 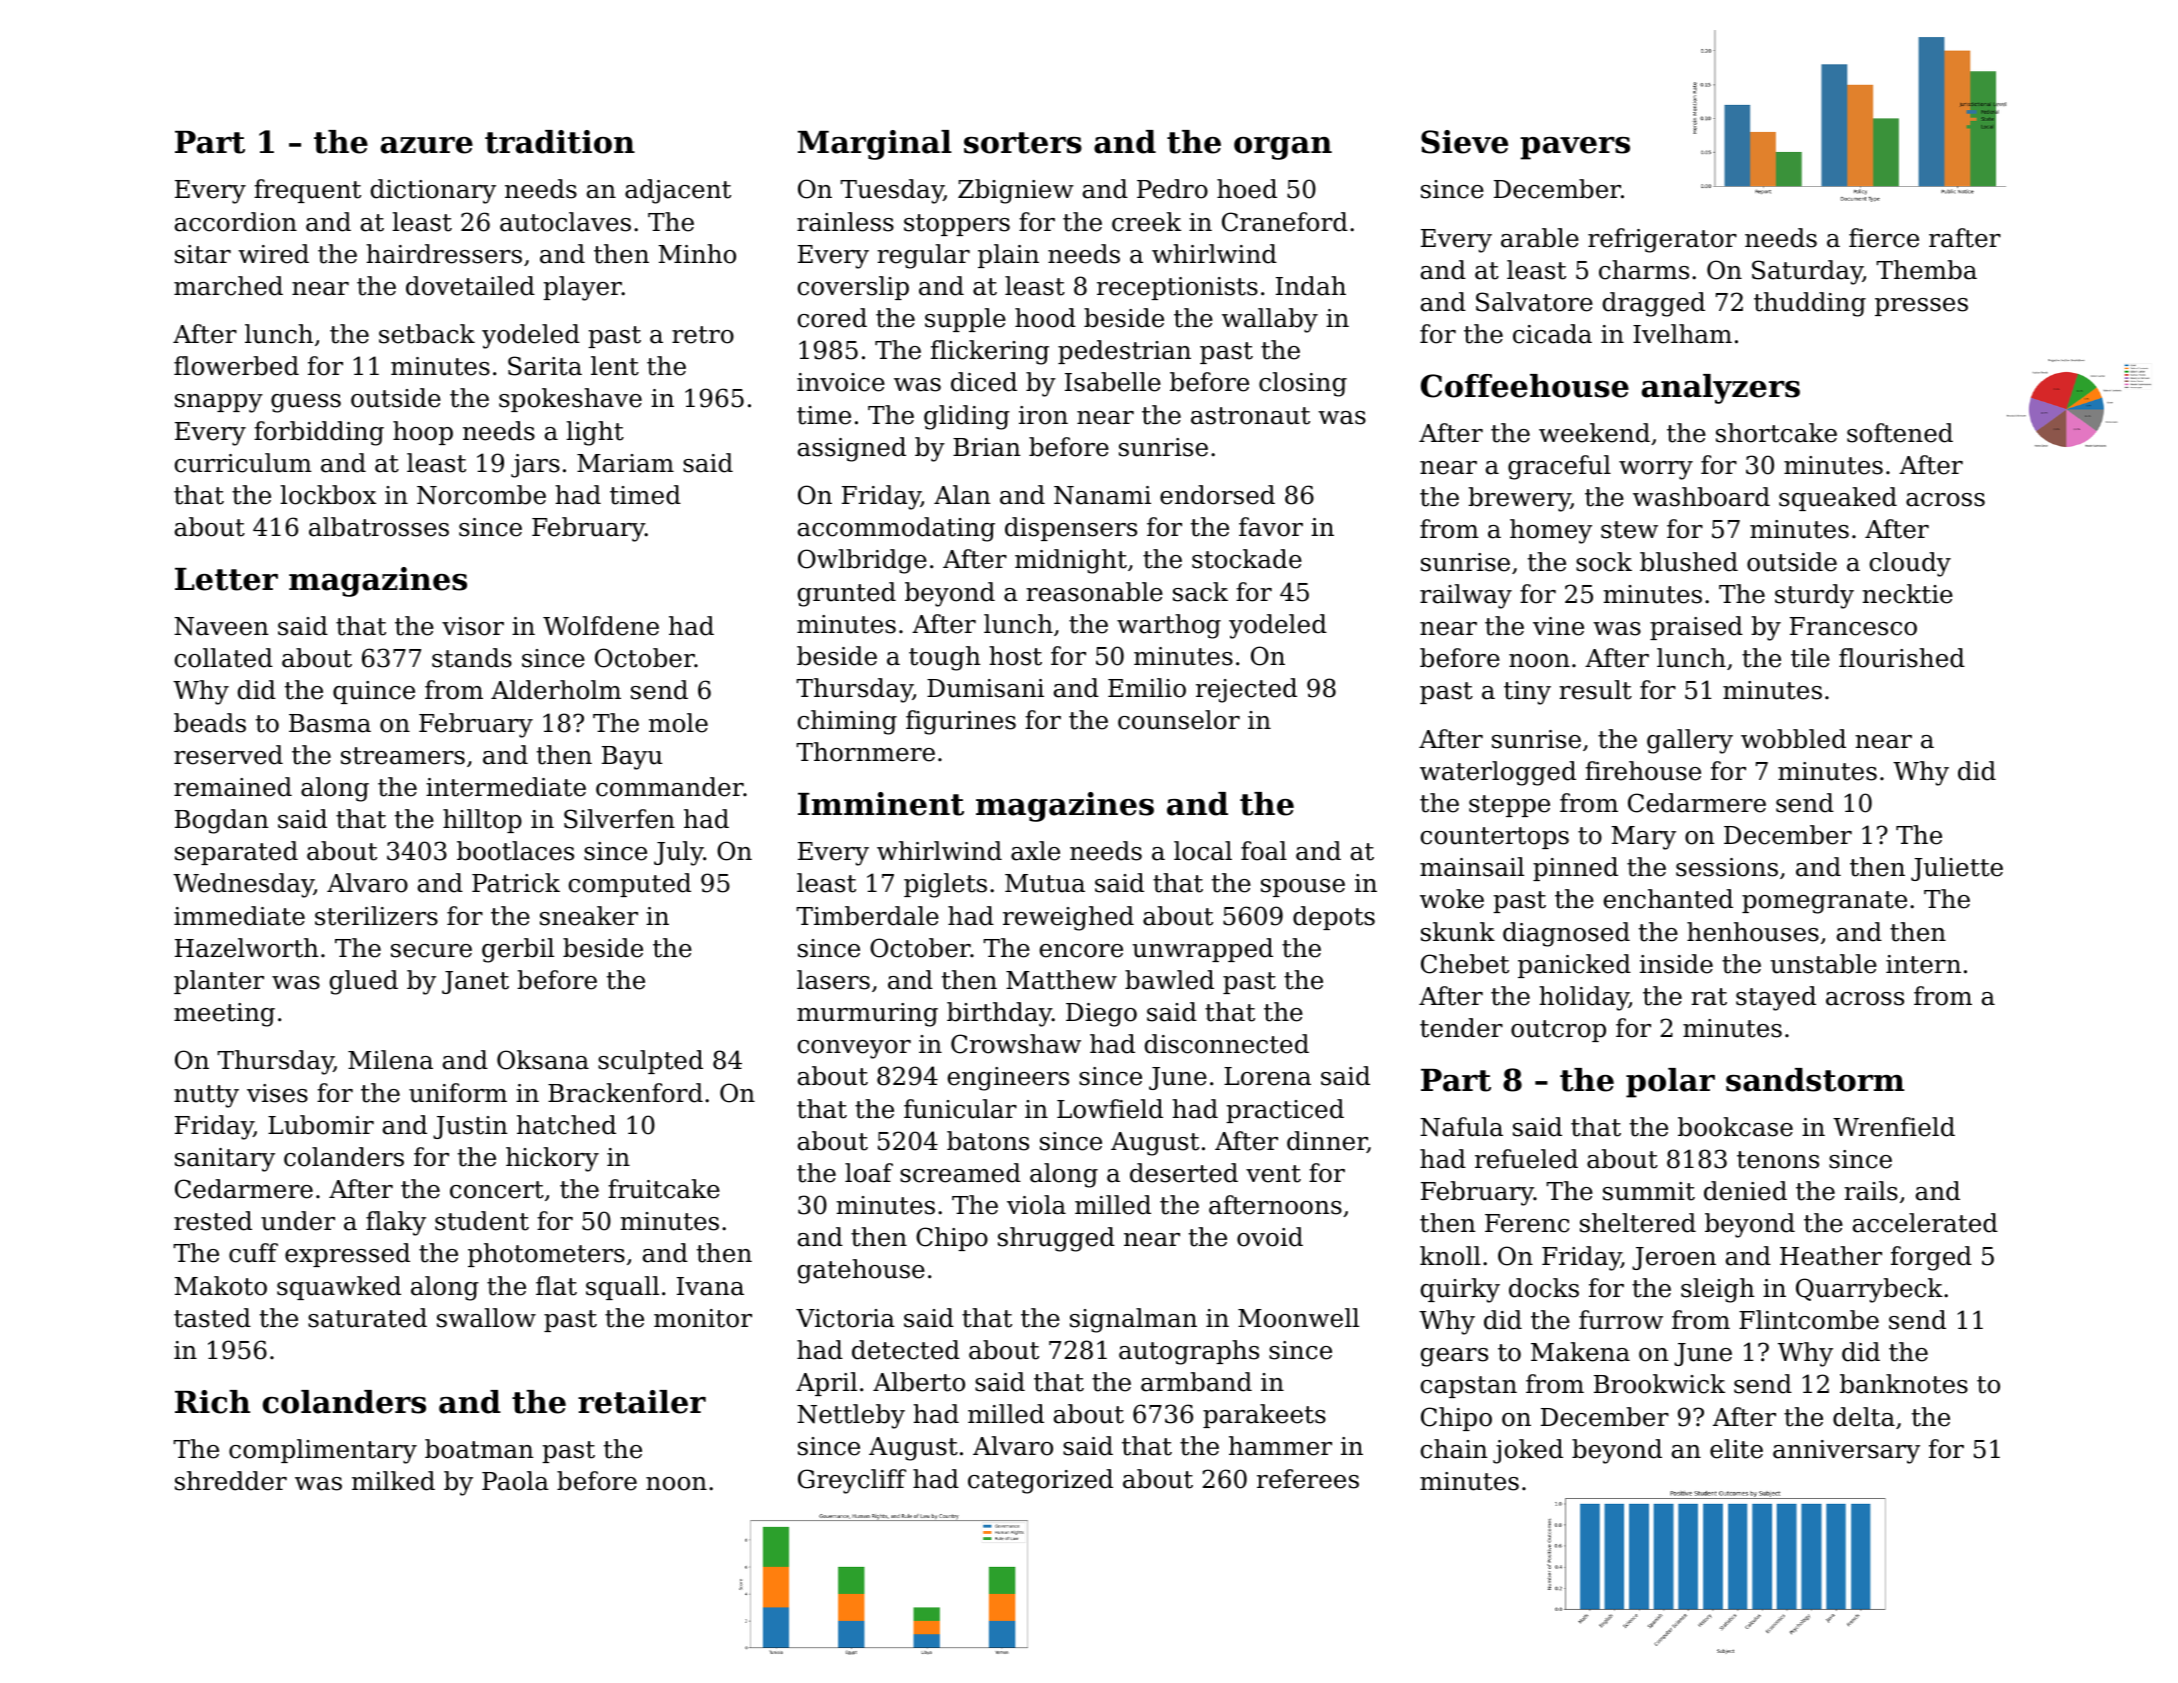 I want to click on sandstorm, so click(x=1815, y=1080).
